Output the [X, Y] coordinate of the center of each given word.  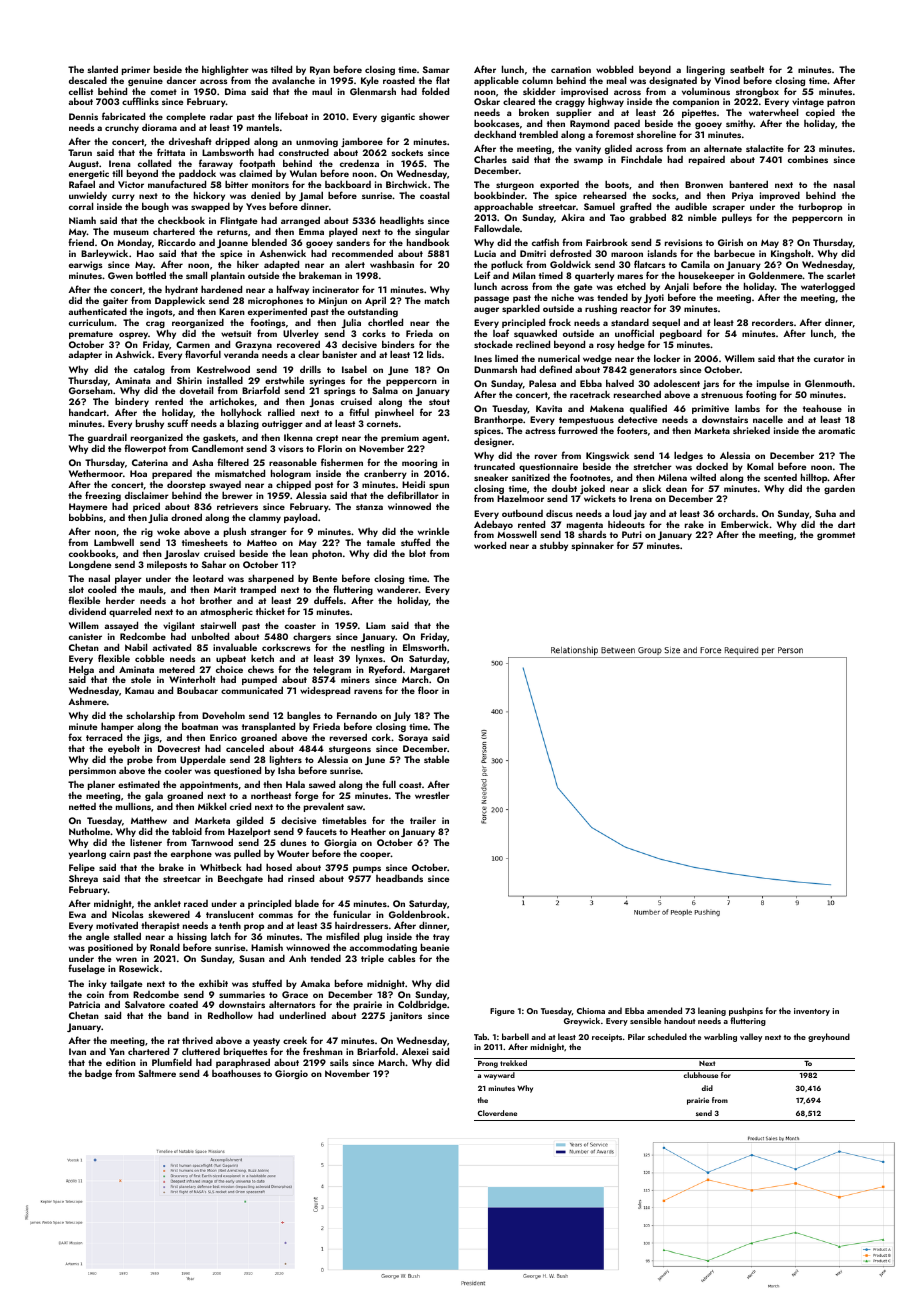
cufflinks [140, 101]
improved [780, 197]
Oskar [487, 101]
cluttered [201, 1051]
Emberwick [745, 524]
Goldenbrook [417, 914]
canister [85, 636]
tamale [381, 542]
